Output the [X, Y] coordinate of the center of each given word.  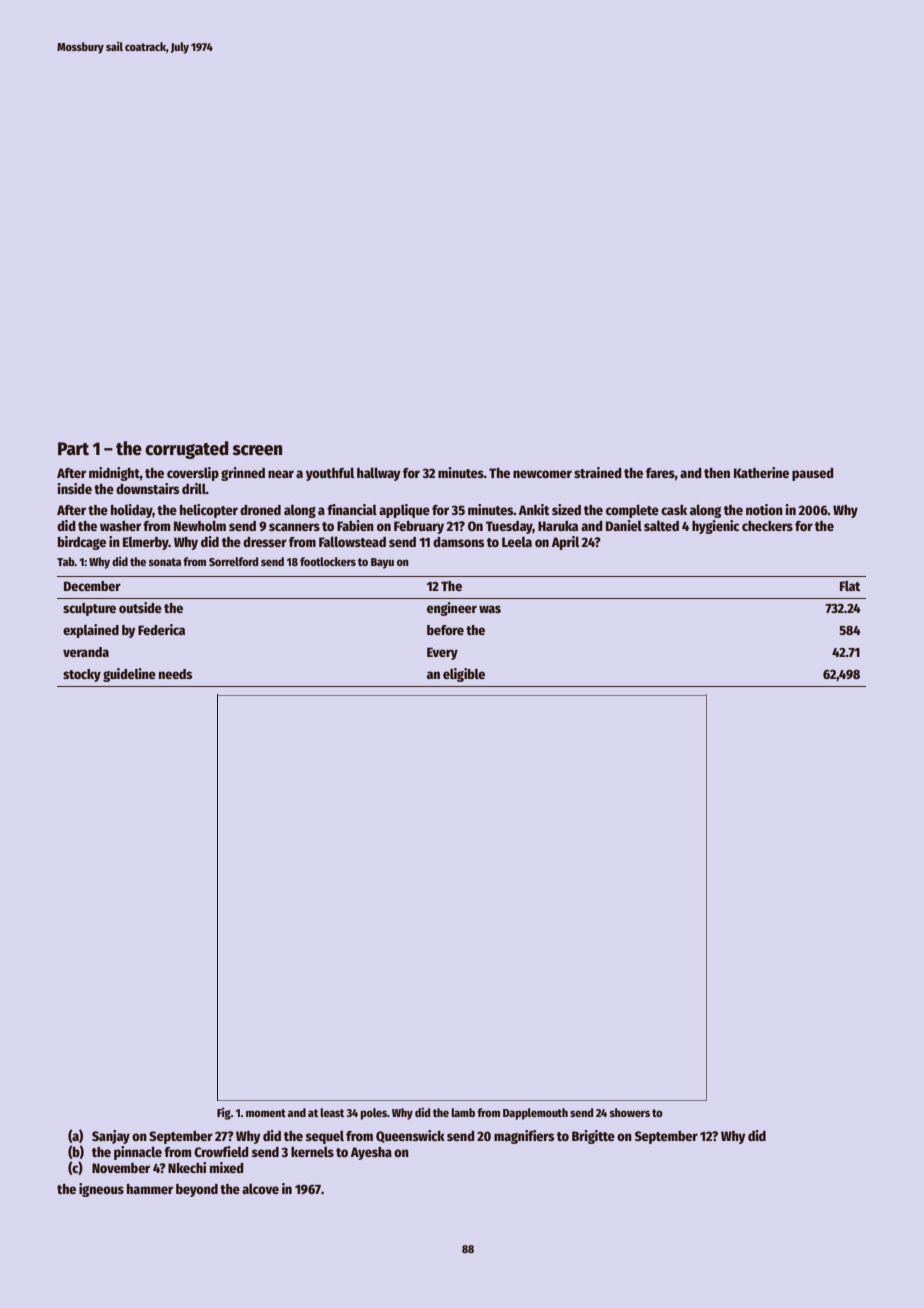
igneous [101, 1190]
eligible [464, 675]
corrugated [187, 450]
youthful [330, 474]
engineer [452, 609]
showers [630, 1112]
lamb [463, 1112]
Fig [224, 1113]
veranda [86, 652]
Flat [850, 586]
